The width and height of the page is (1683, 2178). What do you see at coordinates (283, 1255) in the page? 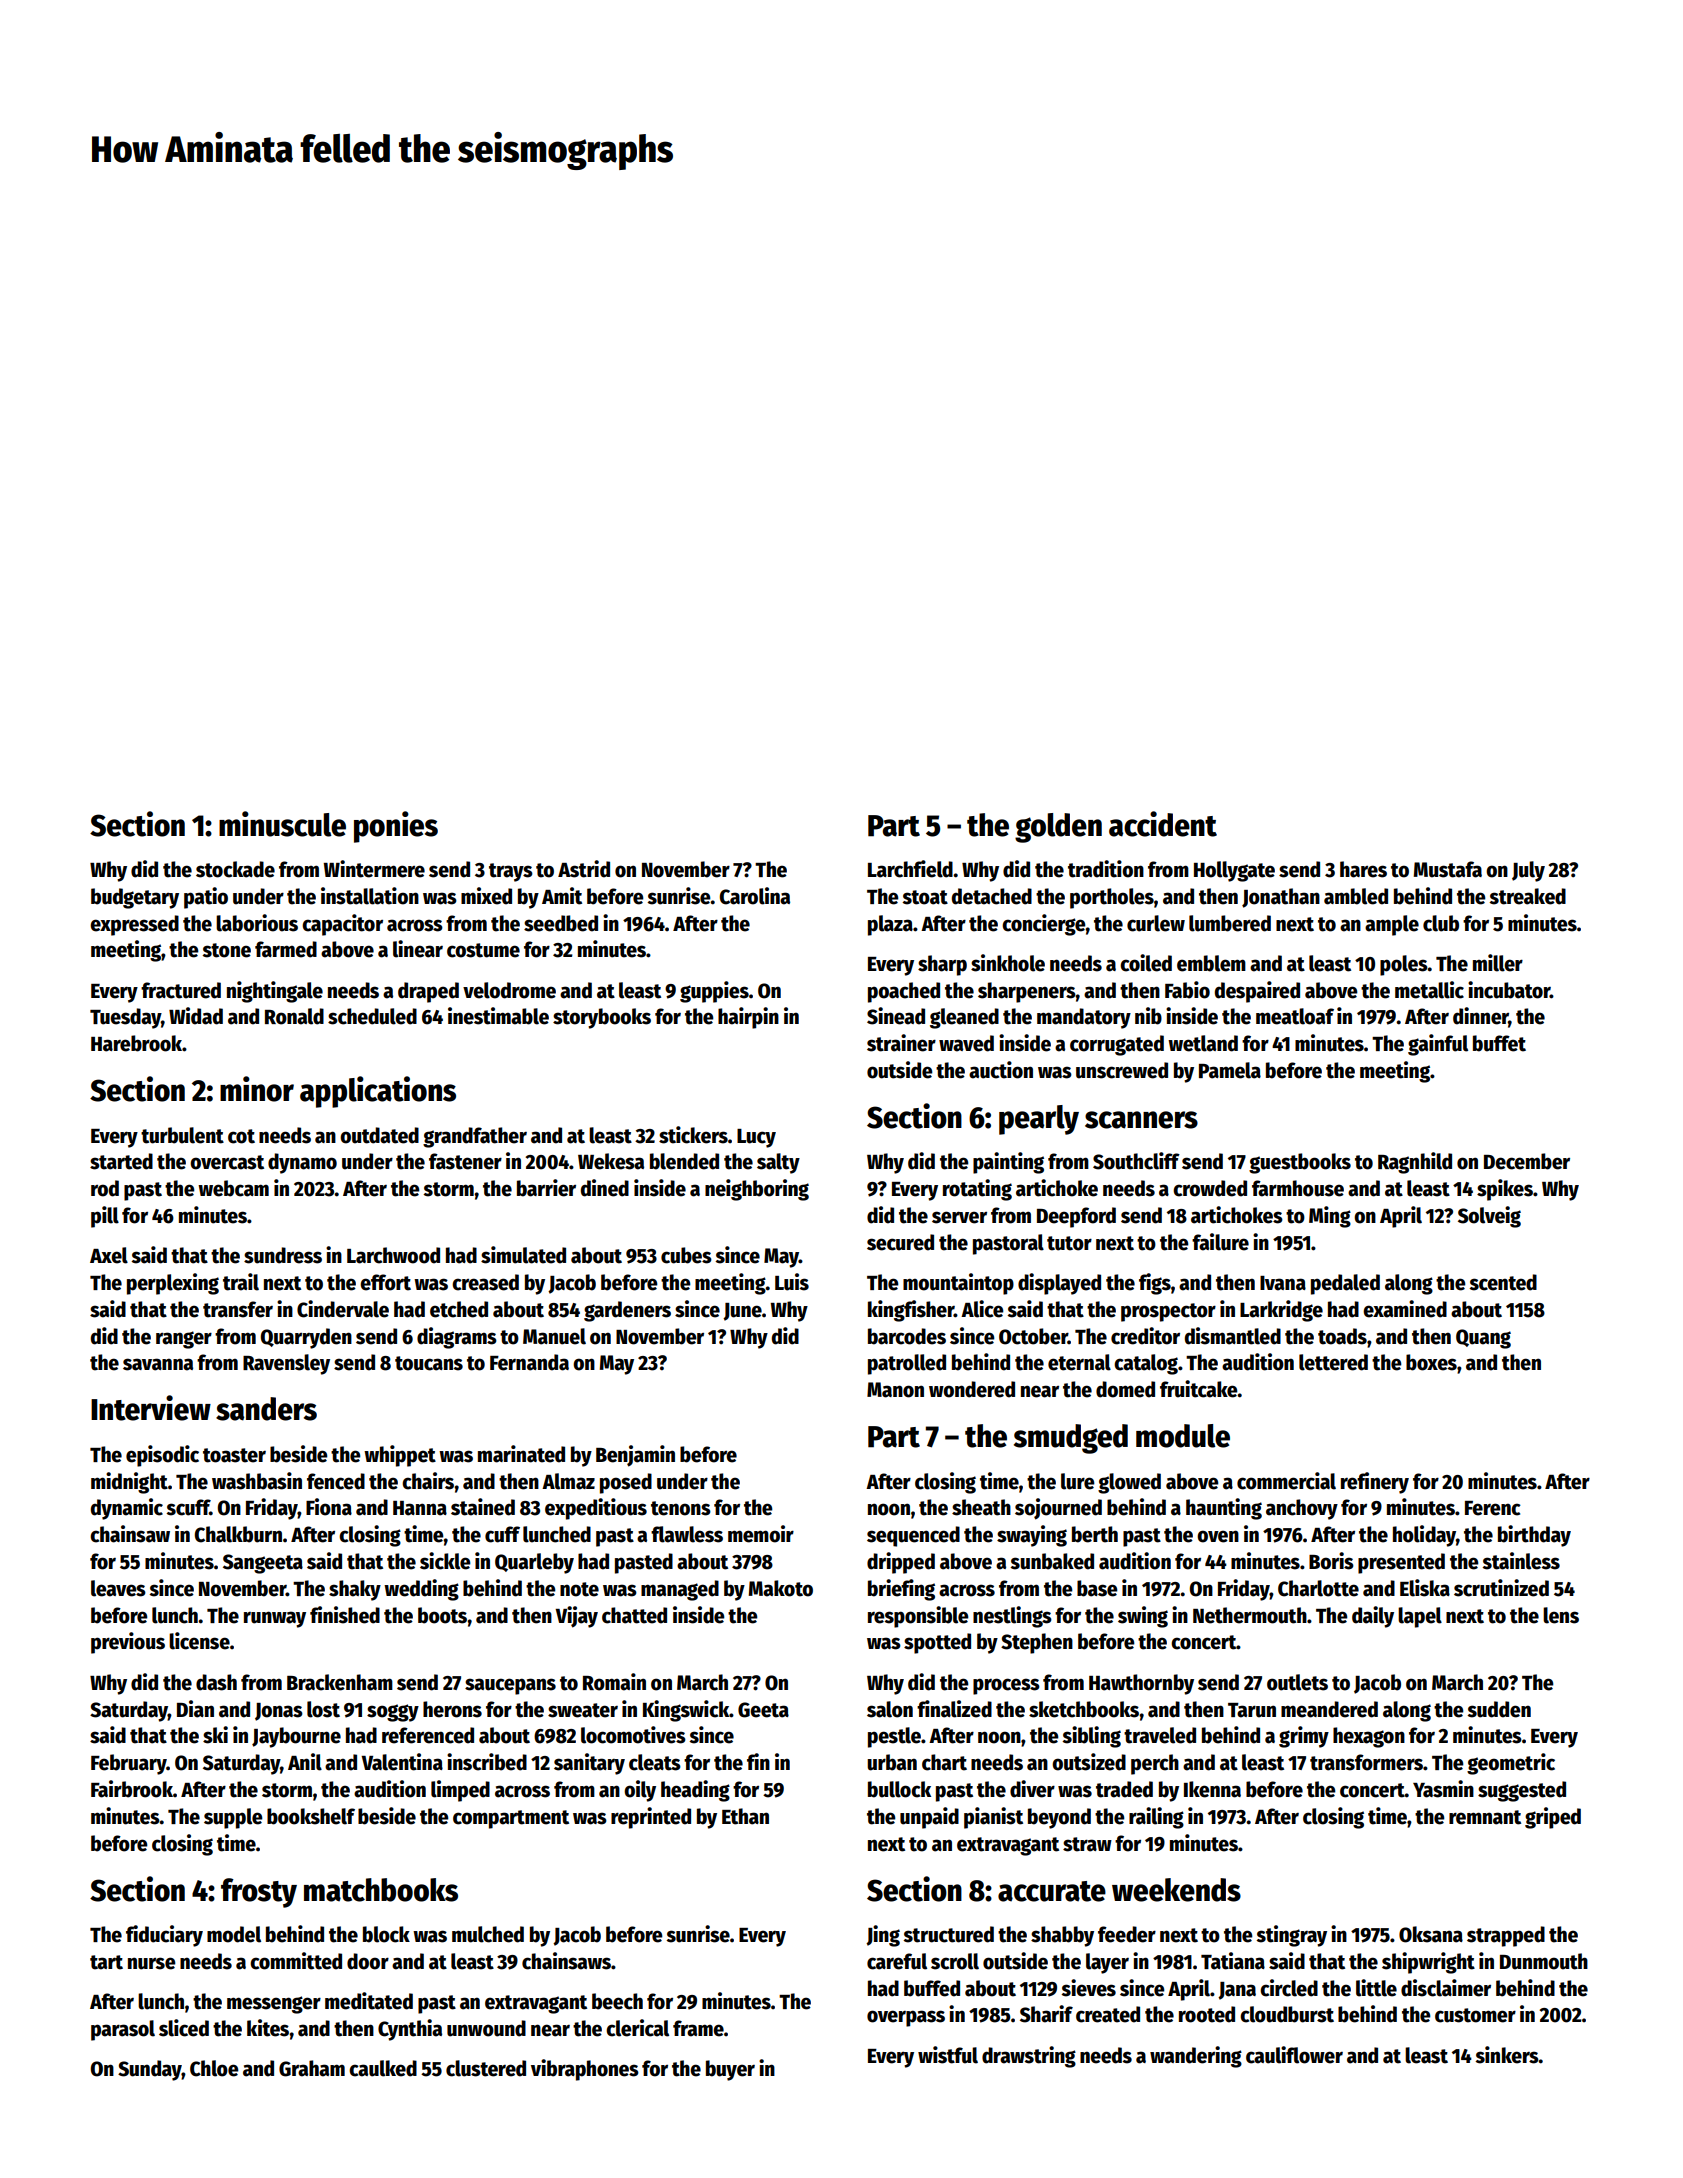
I see `sundress` at bounding box center [283, 1255].
